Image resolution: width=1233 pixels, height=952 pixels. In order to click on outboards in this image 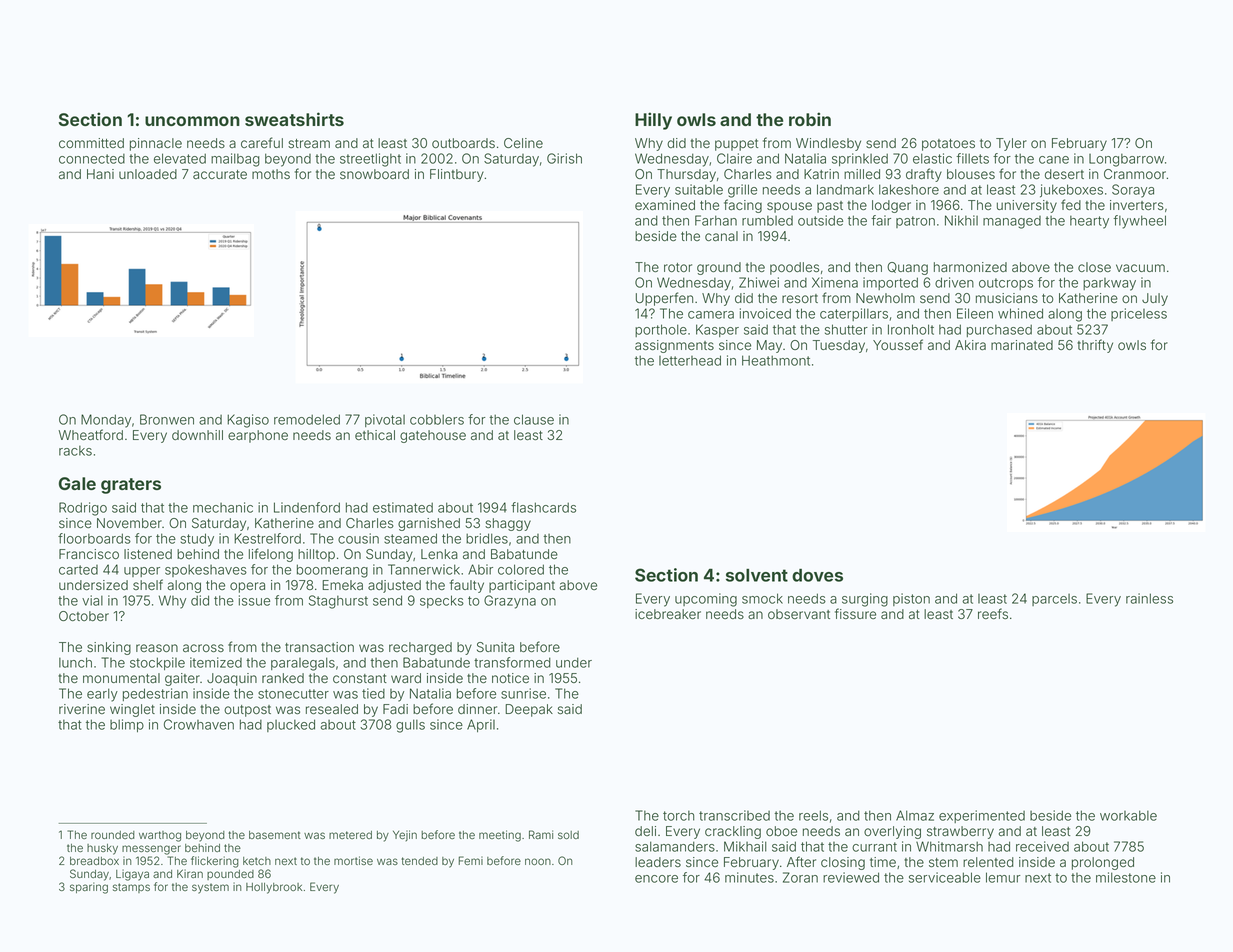, I will do `click(463, 143)`.
